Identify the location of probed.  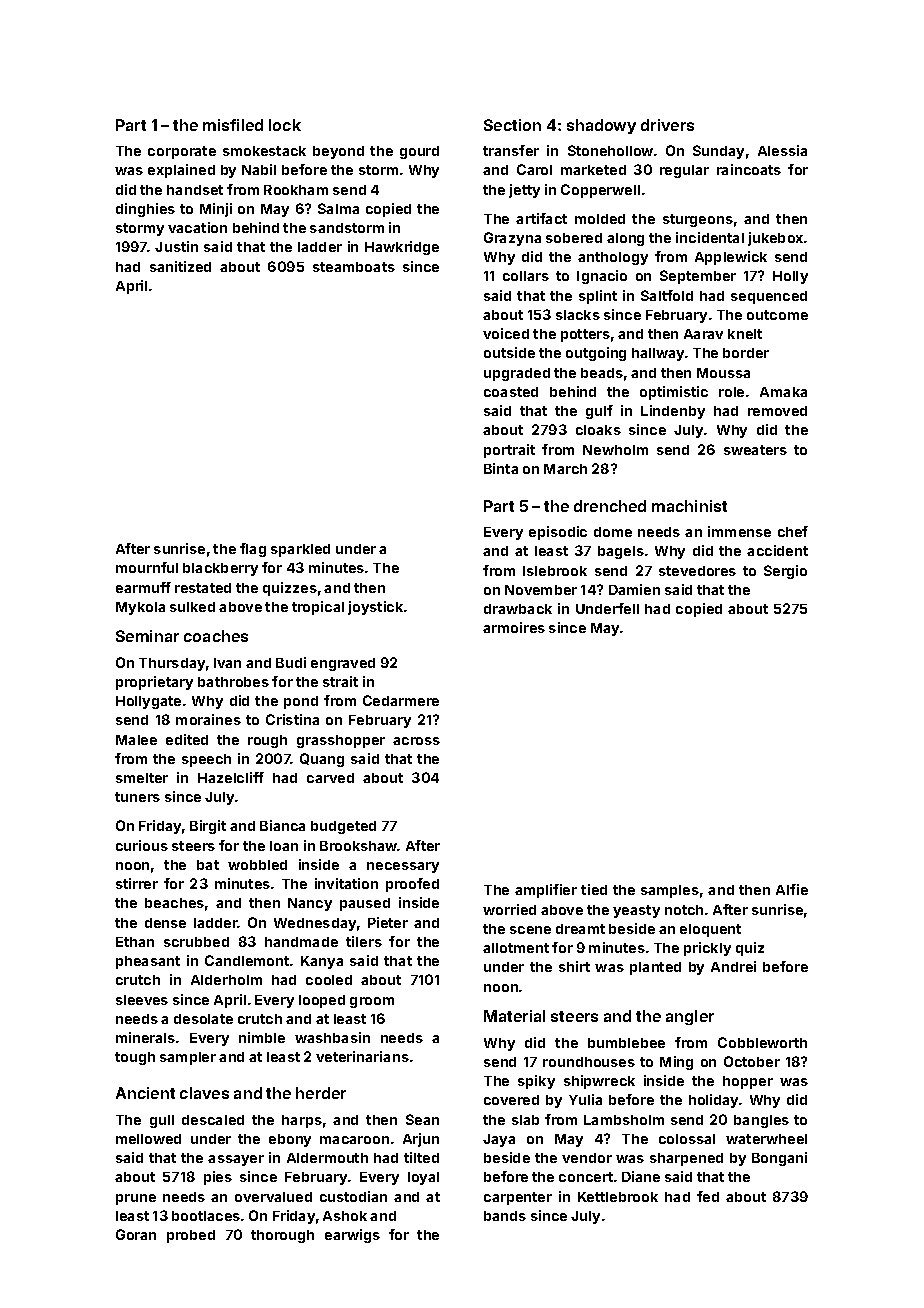
(191, 1236).
